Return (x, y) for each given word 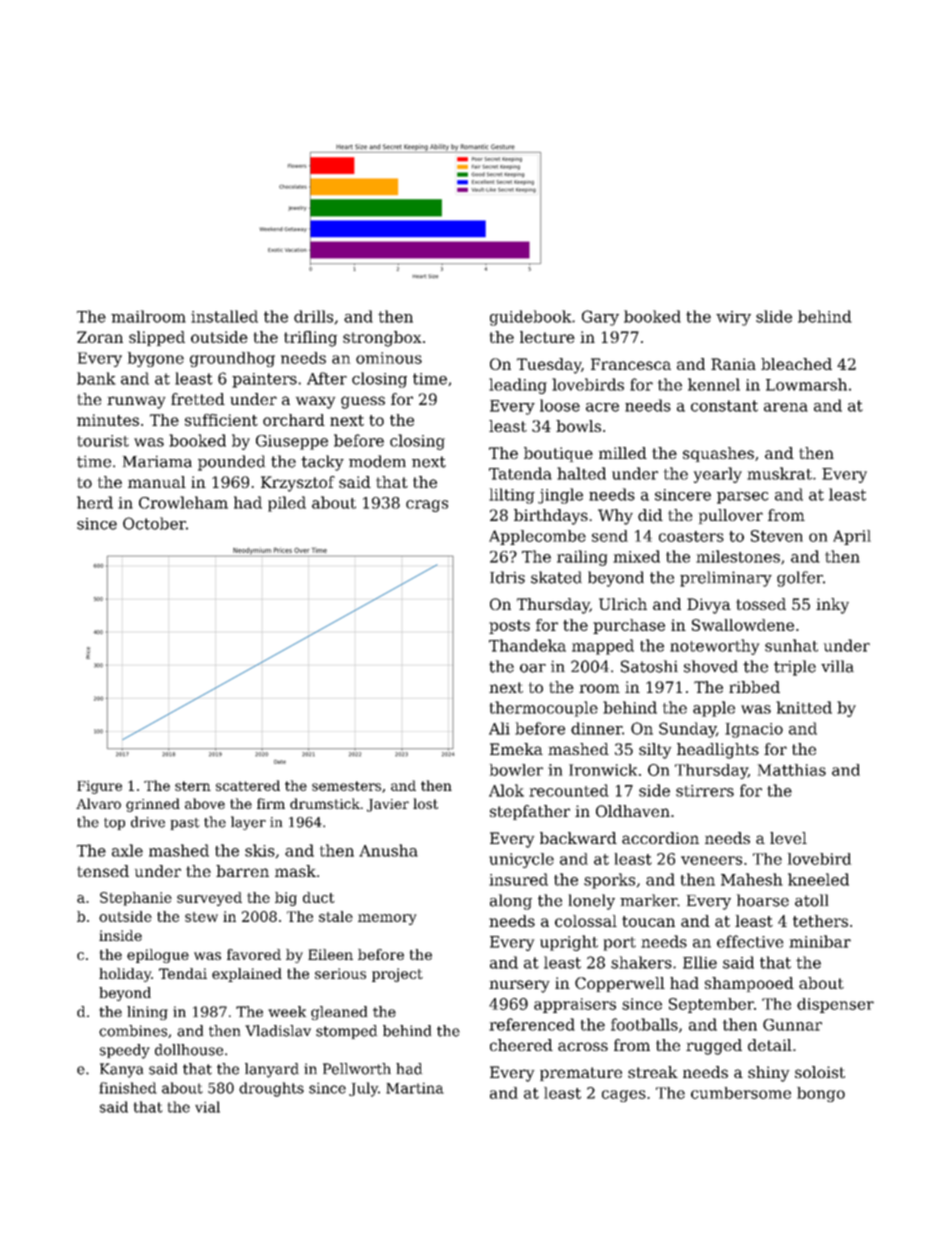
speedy (125, 1051)
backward (578, 838)
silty (655, 751)
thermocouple (544, 709)
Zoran (100, 337)
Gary (600, 318)
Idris (507, 577)
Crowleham (183, 502)
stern (193, 786)
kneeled (818, 879)
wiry (733, 318)
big (286, 899)
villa (837, 666)
